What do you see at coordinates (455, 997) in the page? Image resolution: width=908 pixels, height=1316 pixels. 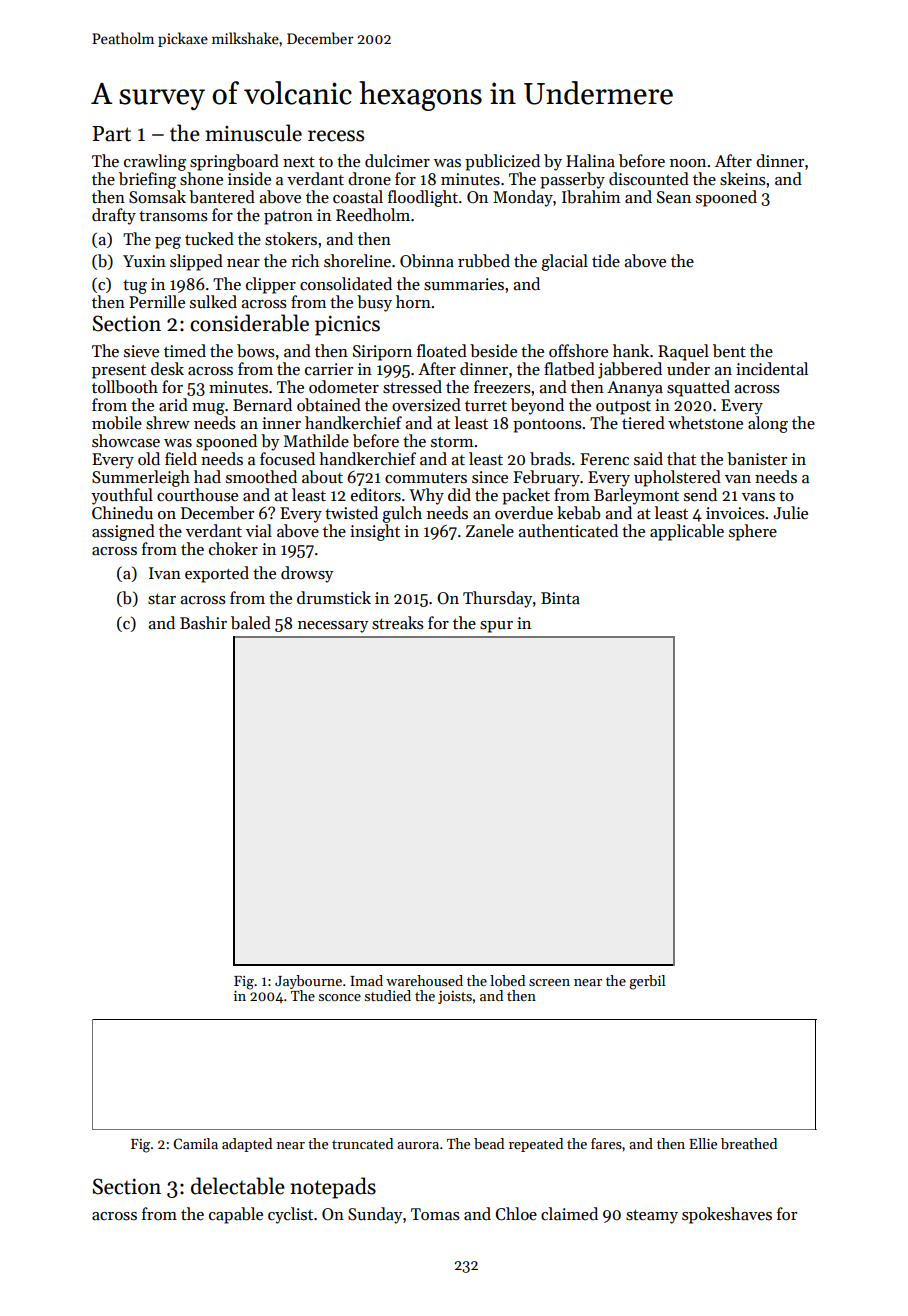 I see `joists` at bounding box center [455, 997].
